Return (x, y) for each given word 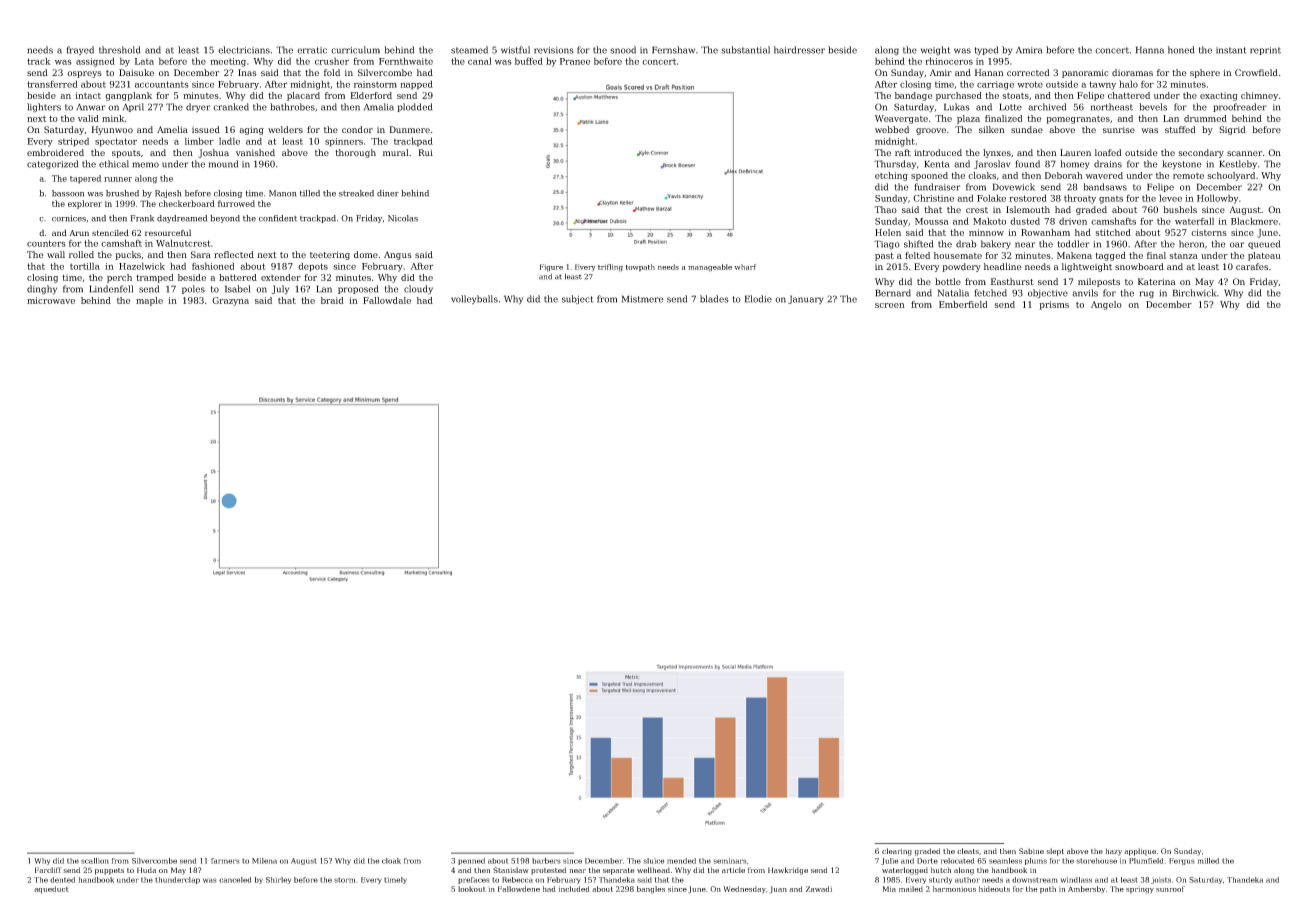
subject (578, 299)
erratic (312, 50)
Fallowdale (387, 300)
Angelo (1106, 305)
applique (1140, 852)
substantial (745, 50)
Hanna (1150, 50)
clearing (897, 852)
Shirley (278, 880)
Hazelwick (142, 266)
